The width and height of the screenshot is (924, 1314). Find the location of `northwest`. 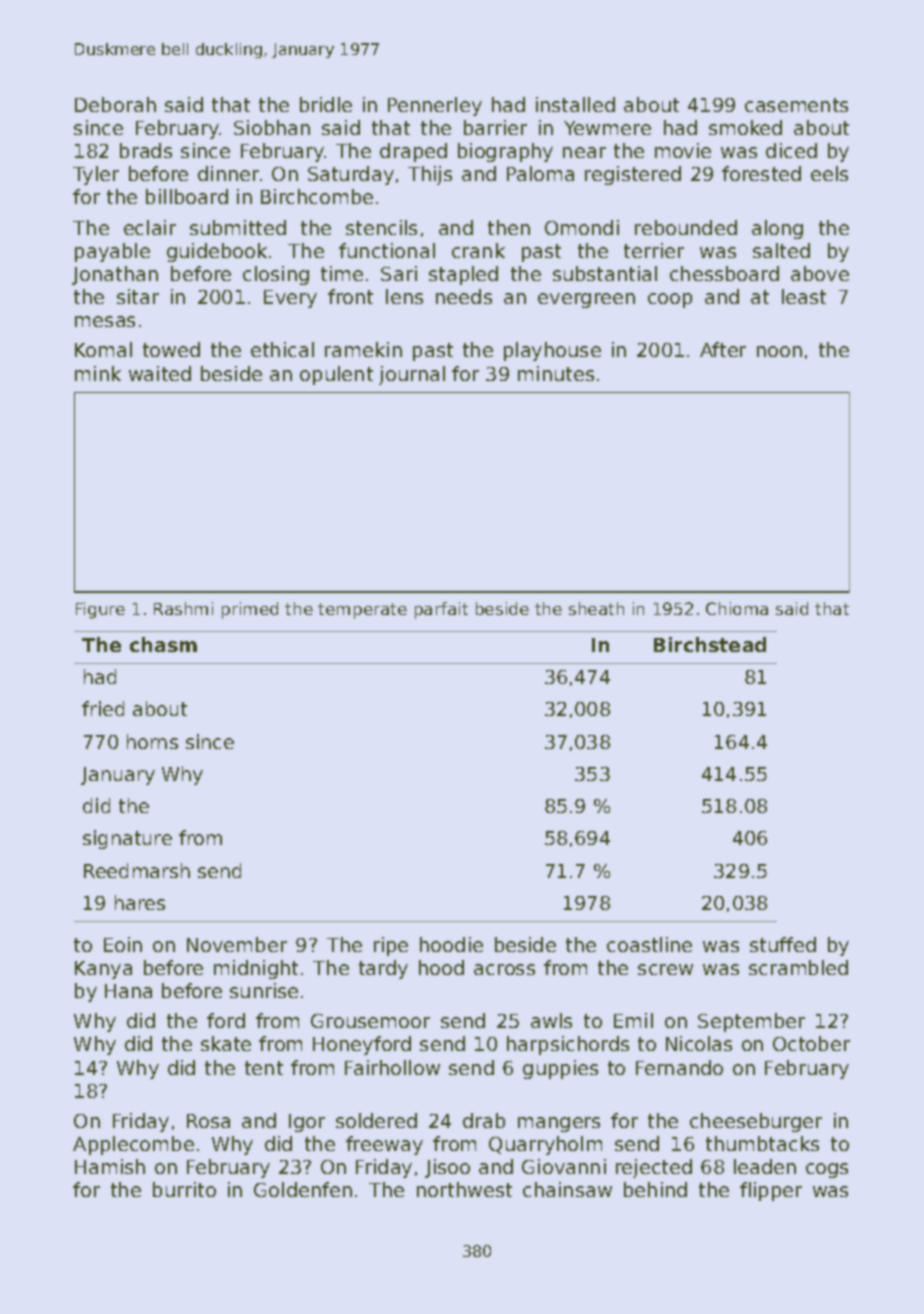

northwest is located at coordinates (464, 1189).
